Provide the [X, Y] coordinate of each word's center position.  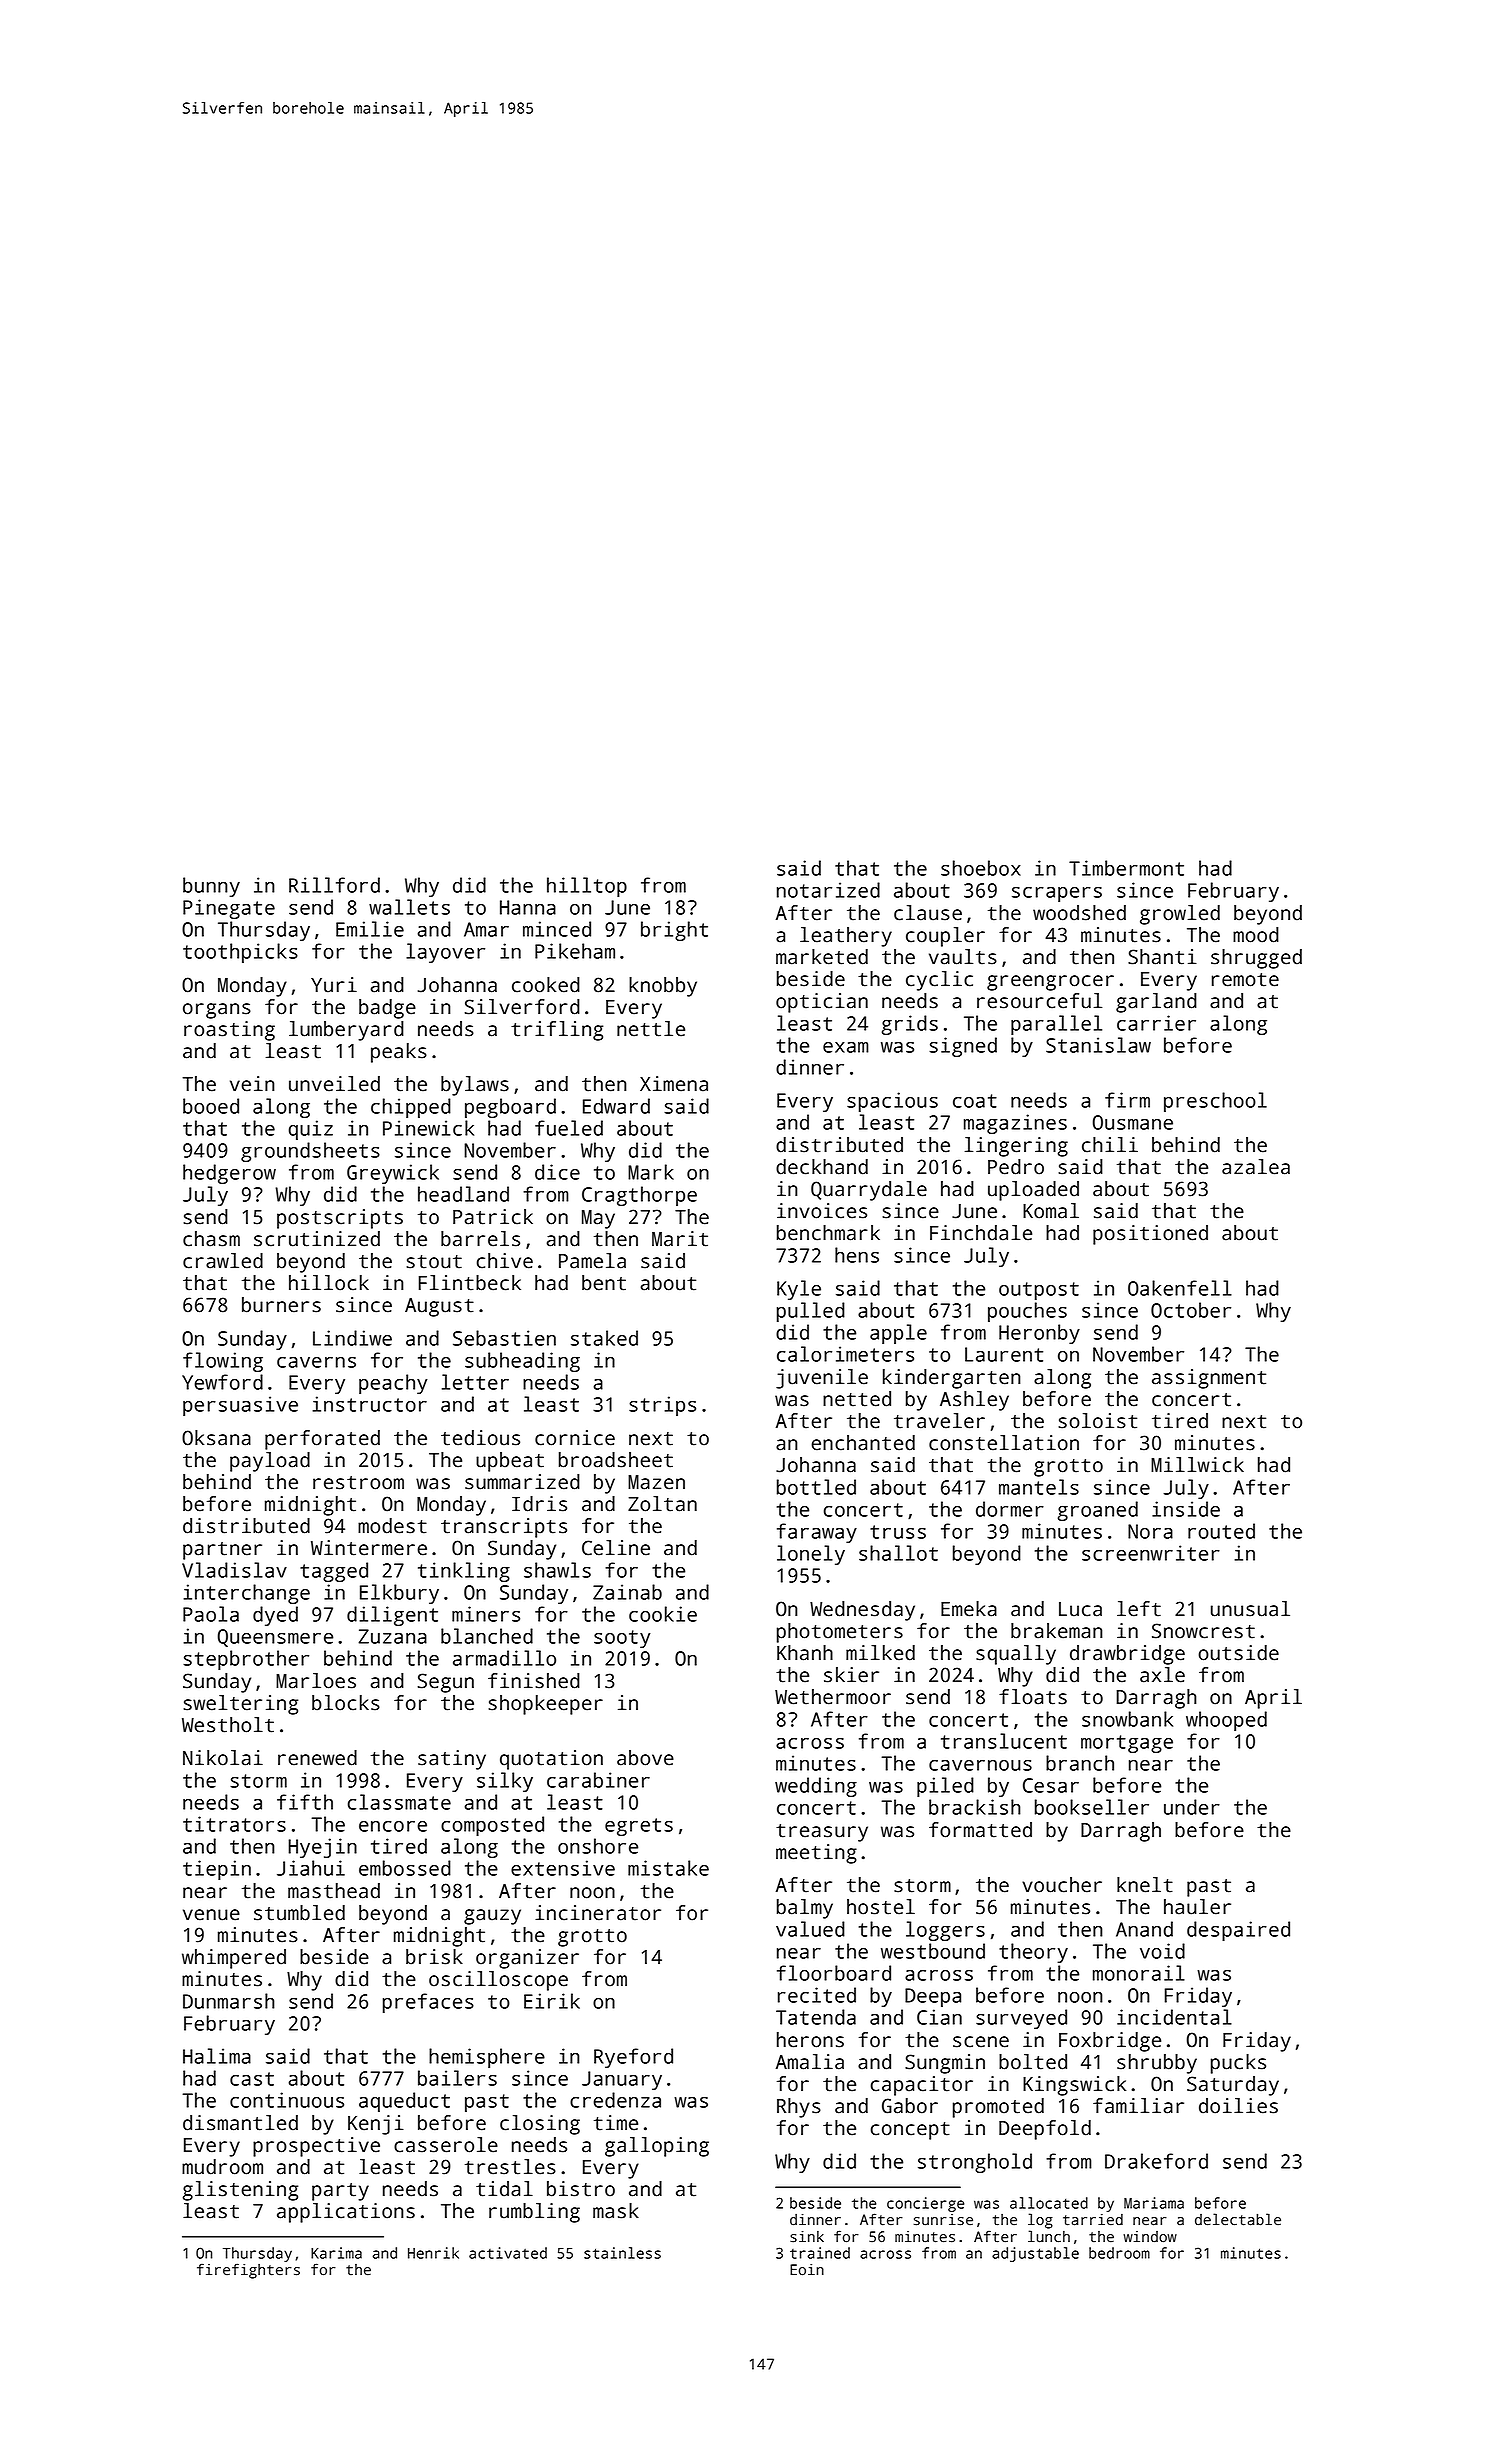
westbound [933, 1951]
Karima [336, 2253]
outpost [1039, 1291]
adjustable [1035, 2254]
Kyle [799, 1290]
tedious [480, 1438]
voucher [1062, 1885]
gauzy [492, 1917]
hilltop [587, 887]
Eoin [807, 2270]
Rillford [334, 885]
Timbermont [1126, 868]
